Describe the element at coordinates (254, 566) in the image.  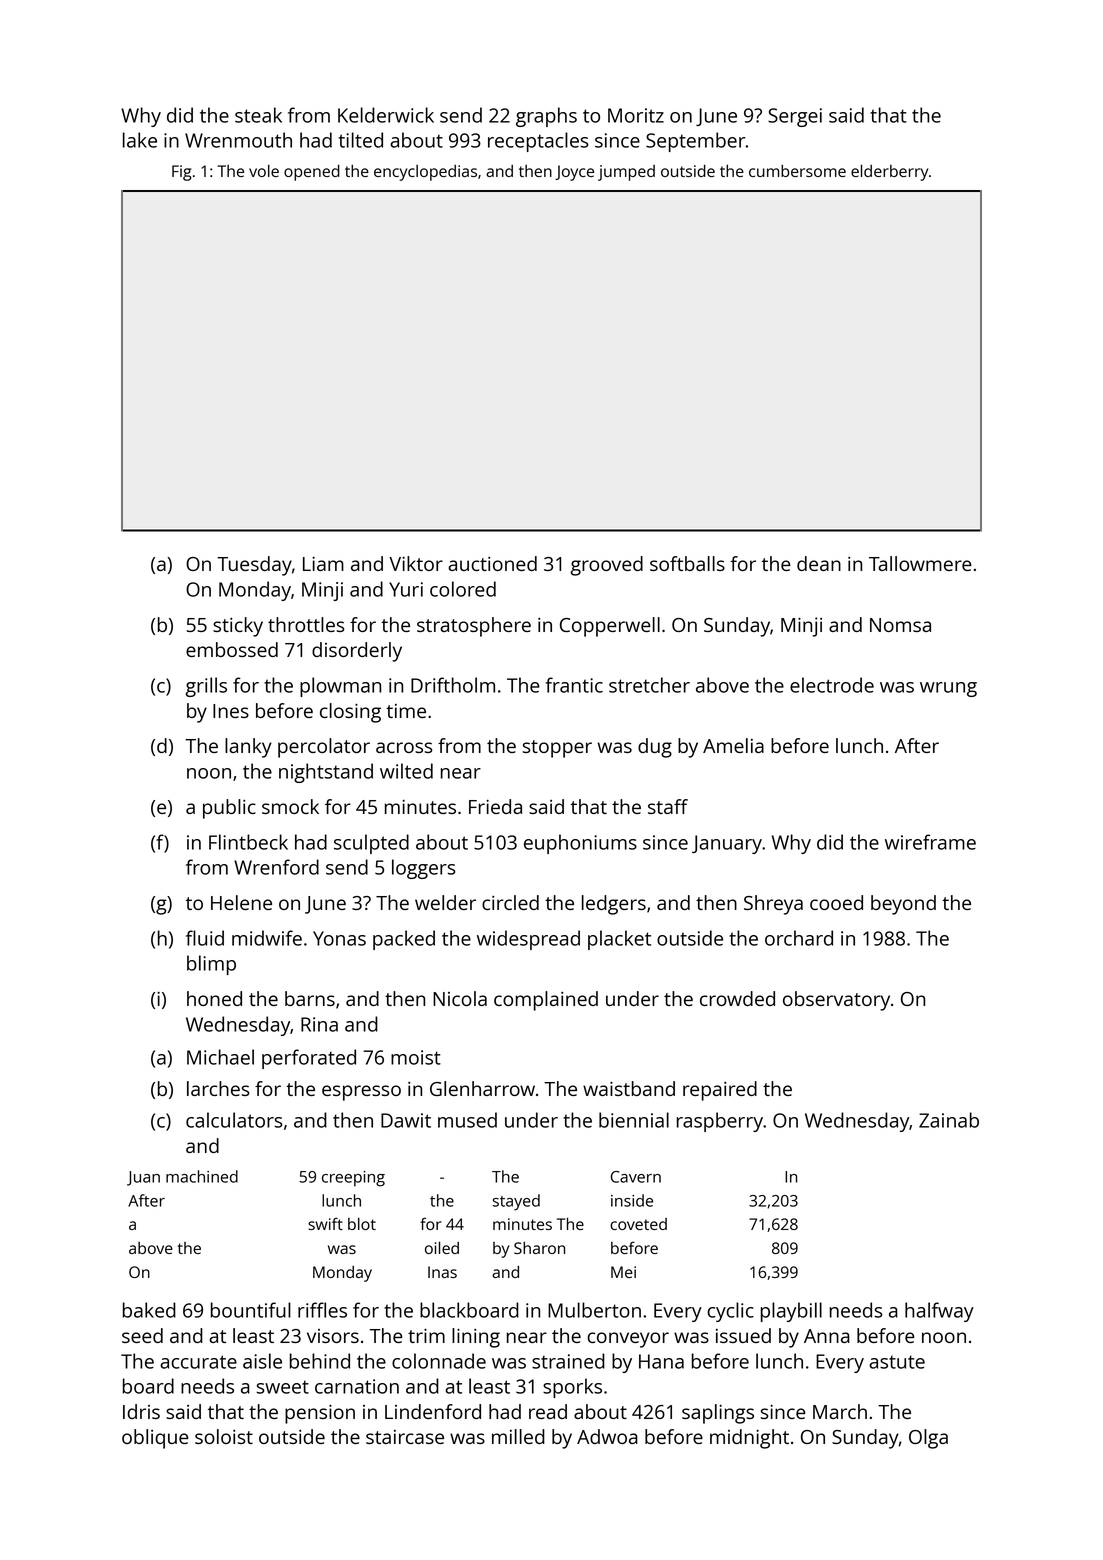
I see `Tuesday` at that location.
